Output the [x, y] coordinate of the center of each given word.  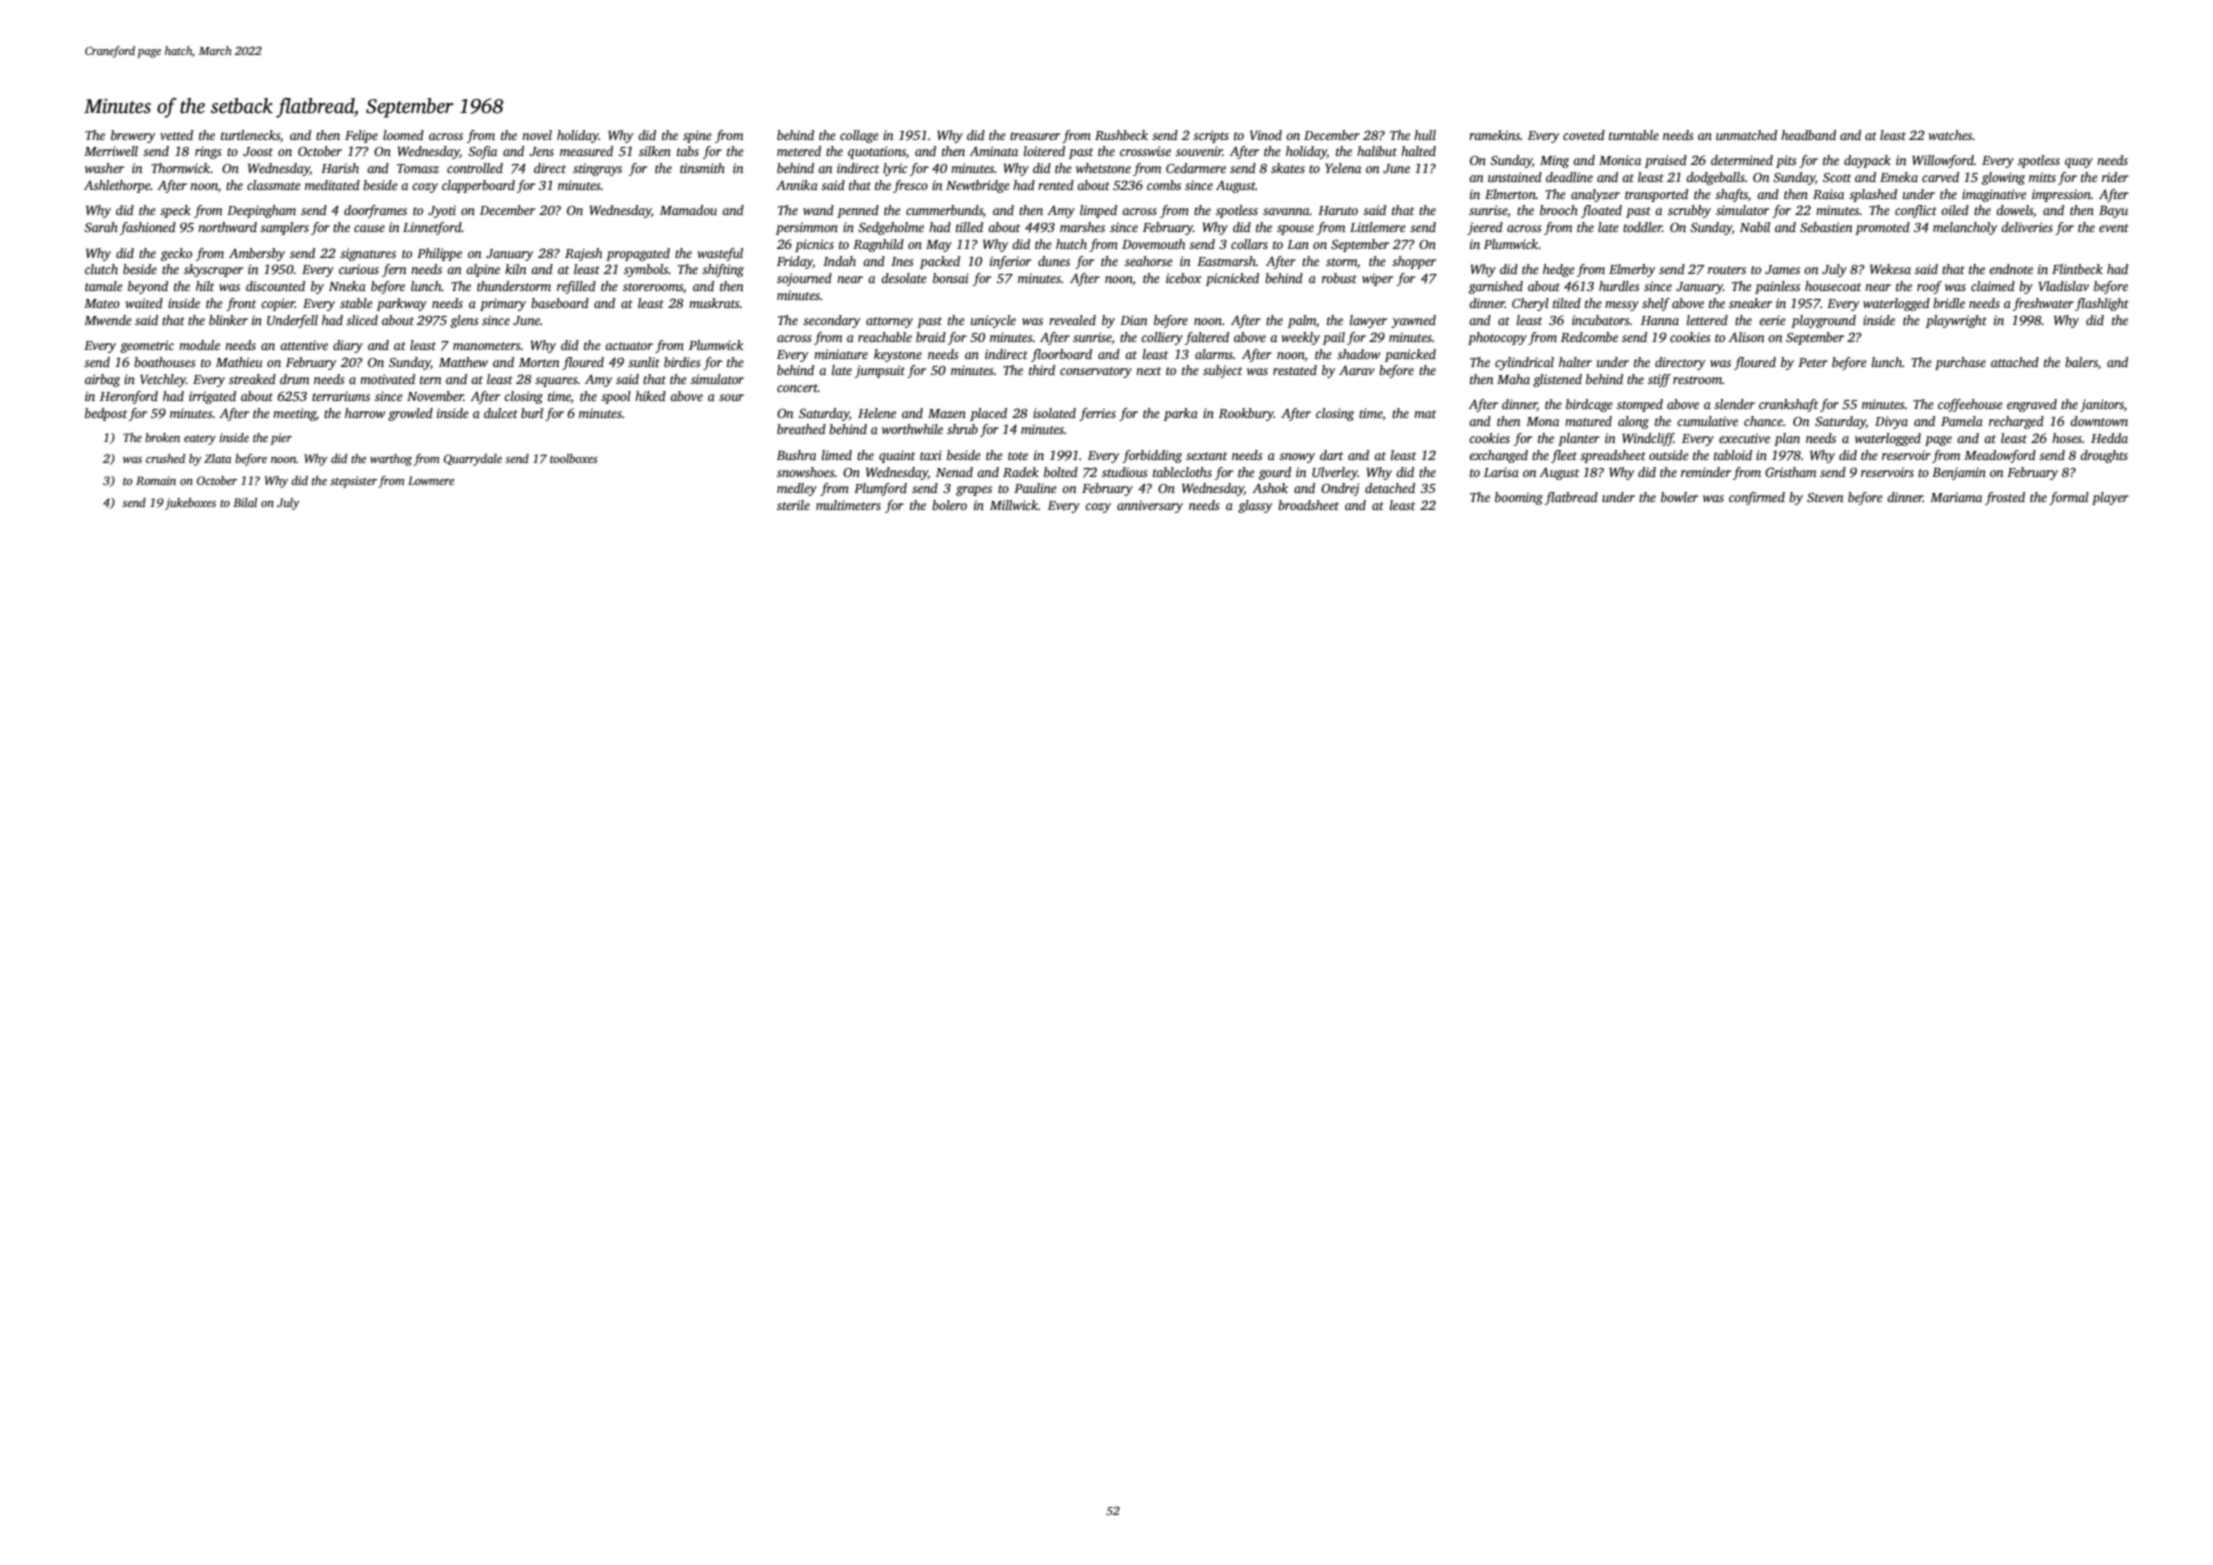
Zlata [217, 458]
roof [1929, 287]
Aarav [1357, 370]
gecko [176, 254]
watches [1950, 135]
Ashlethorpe [117, 186]
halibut [1377, 151]
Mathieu [239, 362]
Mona [1542, 421]
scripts [1211, 136]
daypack [1867, 161]
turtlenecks [250, 135]
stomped [1640, 405]
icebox [1183, 278]
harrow [365, 413]
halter [1575, 362]
